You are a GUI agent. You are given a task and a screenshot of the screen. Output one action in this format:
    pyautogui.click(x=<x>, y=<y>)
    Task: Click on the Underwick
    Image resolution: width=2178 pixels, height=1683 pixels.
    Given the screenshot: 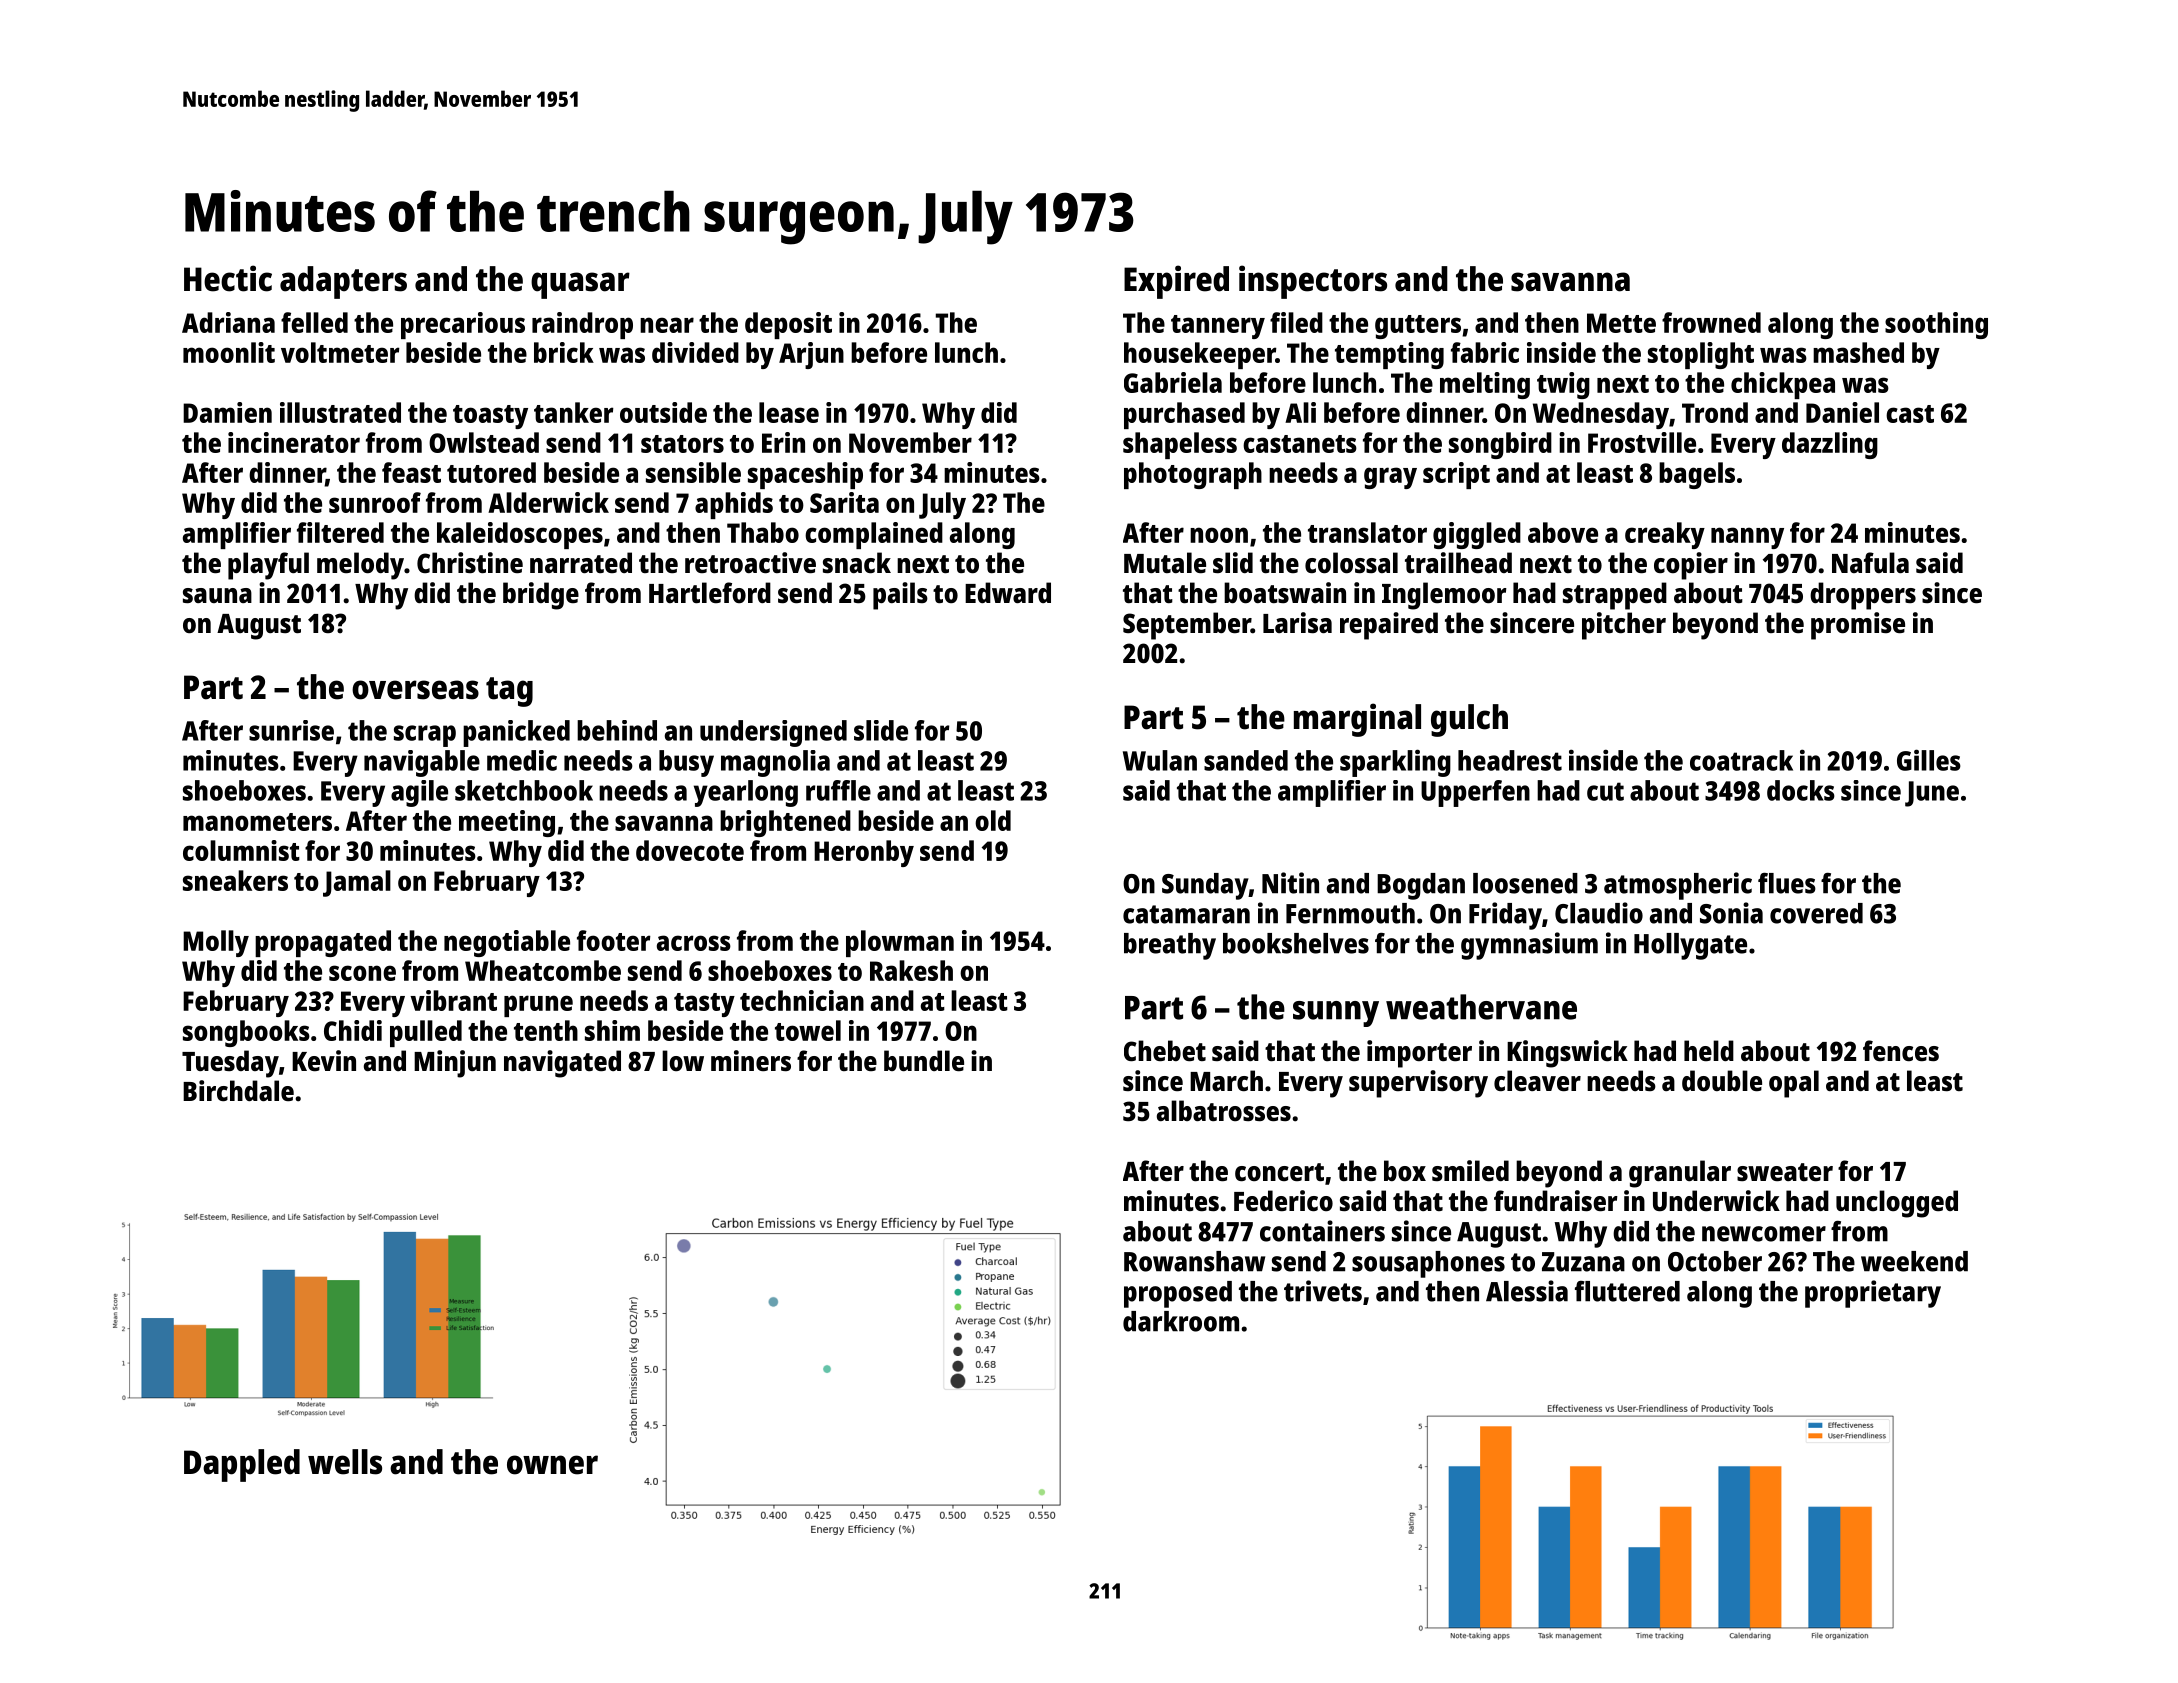 What is the action you would take?
    pyautogui.click(x=1716, y=1200)
